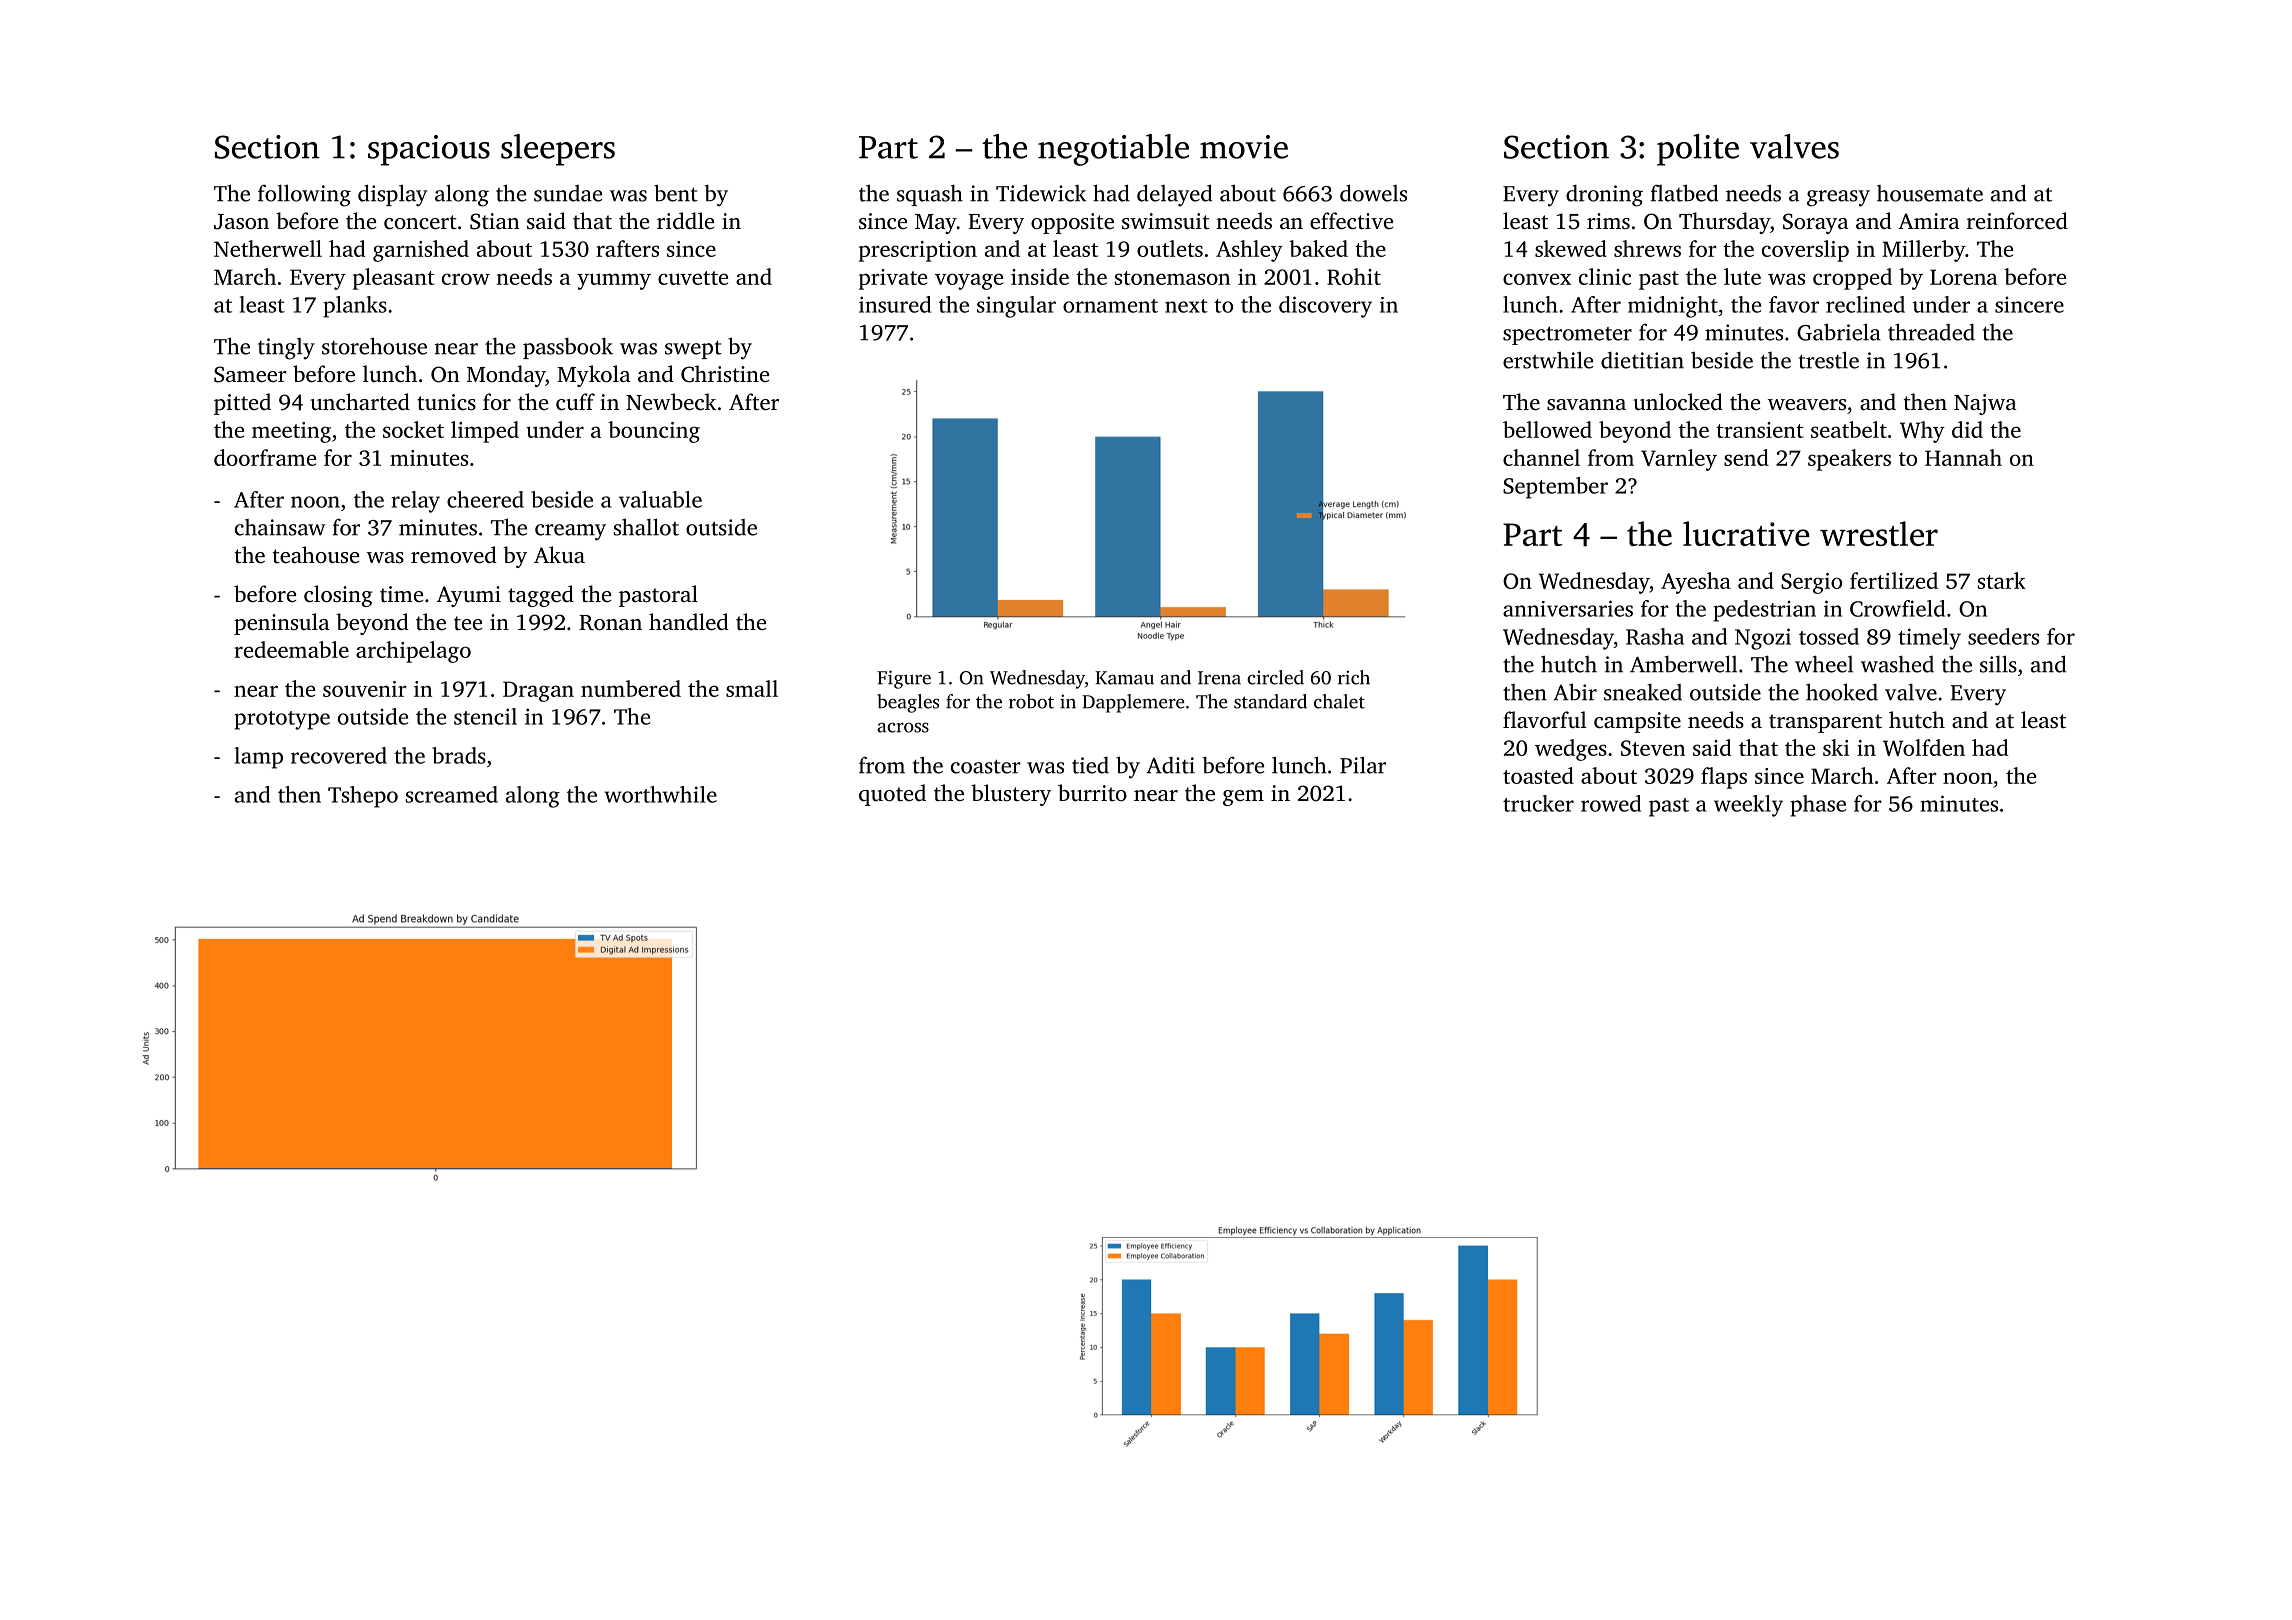 Image resolution: width=2292 pixels, height=1620 pixels. Describe the element at coordinates (594, 376) in the screenshot. I see `Mykola` at that location.
